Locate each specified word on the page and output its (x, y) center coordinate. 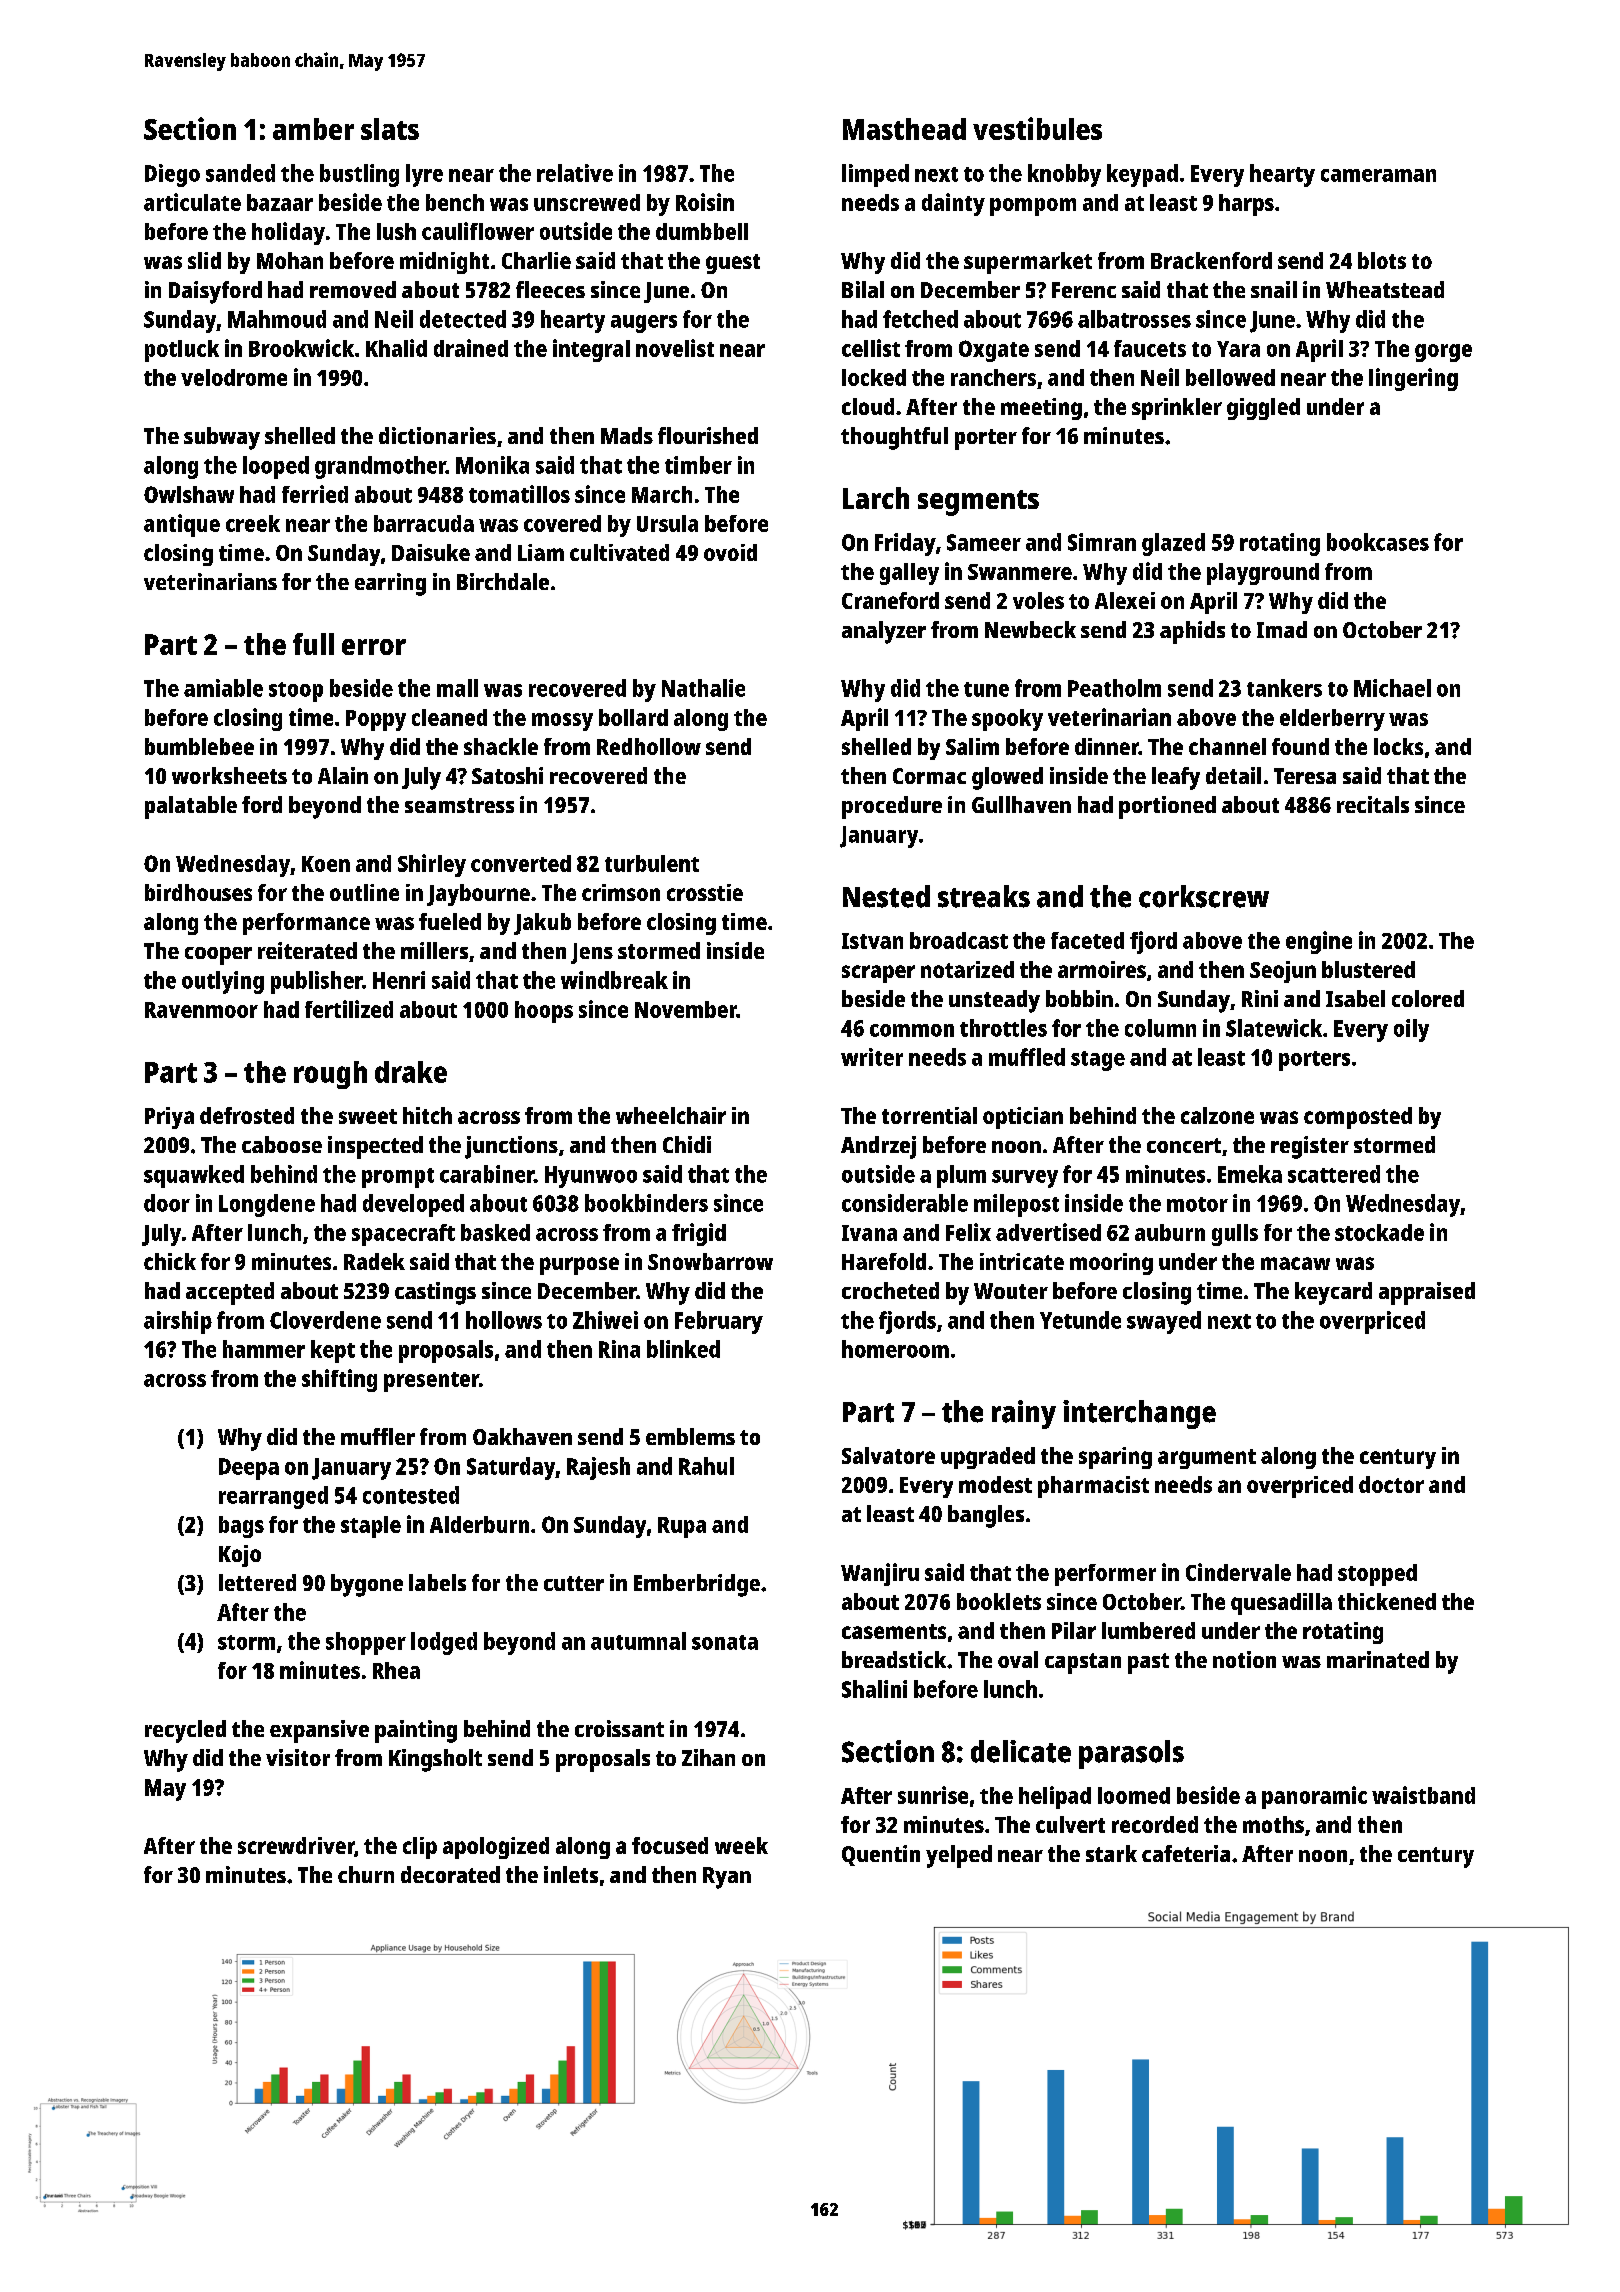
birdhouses (198, 892)
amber (313, 129)
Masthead (904, 129)
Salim (972, 746)
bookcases (1378, 542)
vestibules (1037, 128)
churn (366, 1874)
